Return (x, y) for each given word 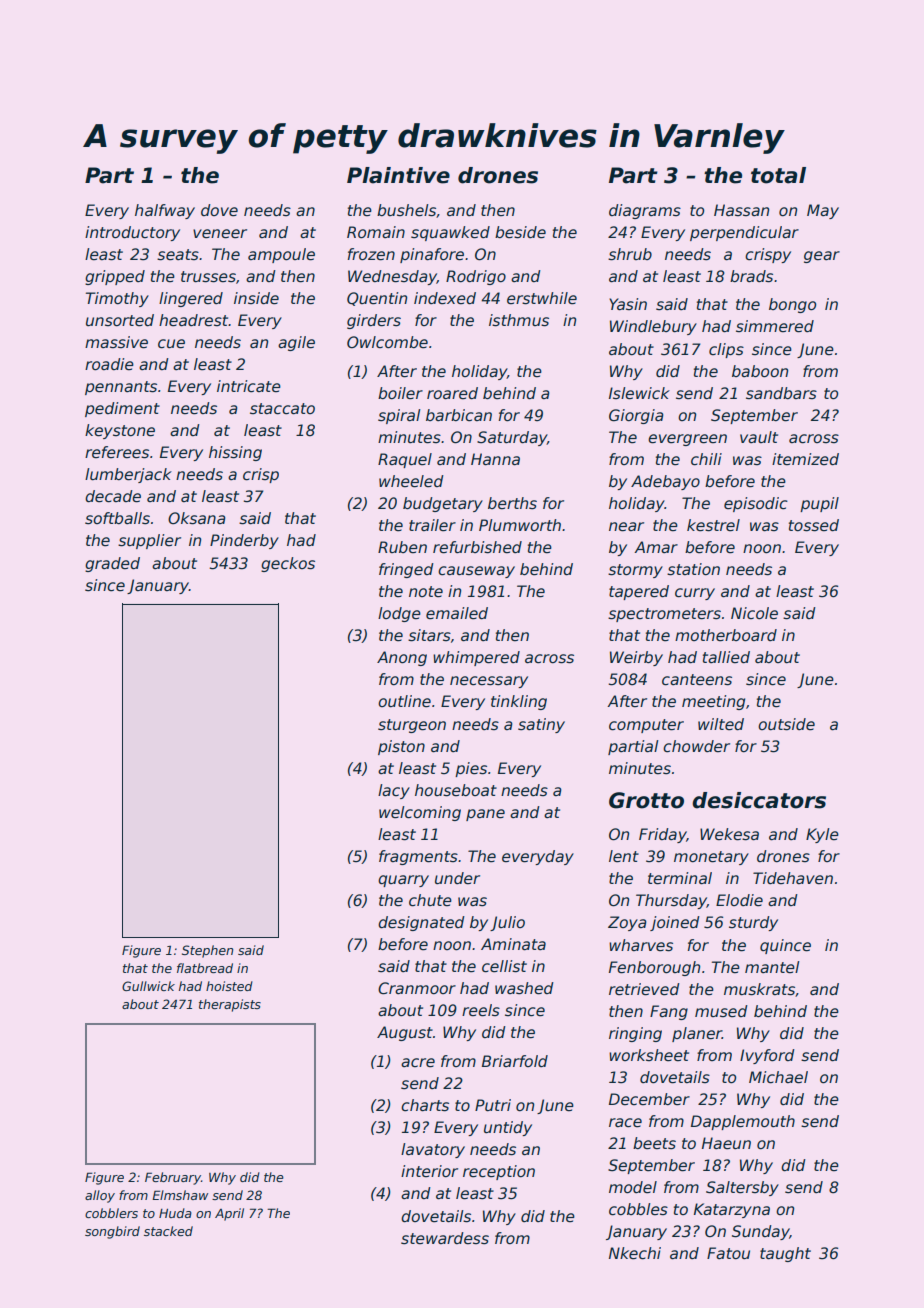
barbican (459, 415)
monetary (711, 858)
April (229, 1214)
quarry (403, 881)
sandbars (781, 393)
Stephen (207, 951)
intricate (249, 386)
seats (178, 255)
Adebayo (665, 482)
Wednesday (392, 277)
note (426, 591)
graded (112, 564)
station (693, 569)
